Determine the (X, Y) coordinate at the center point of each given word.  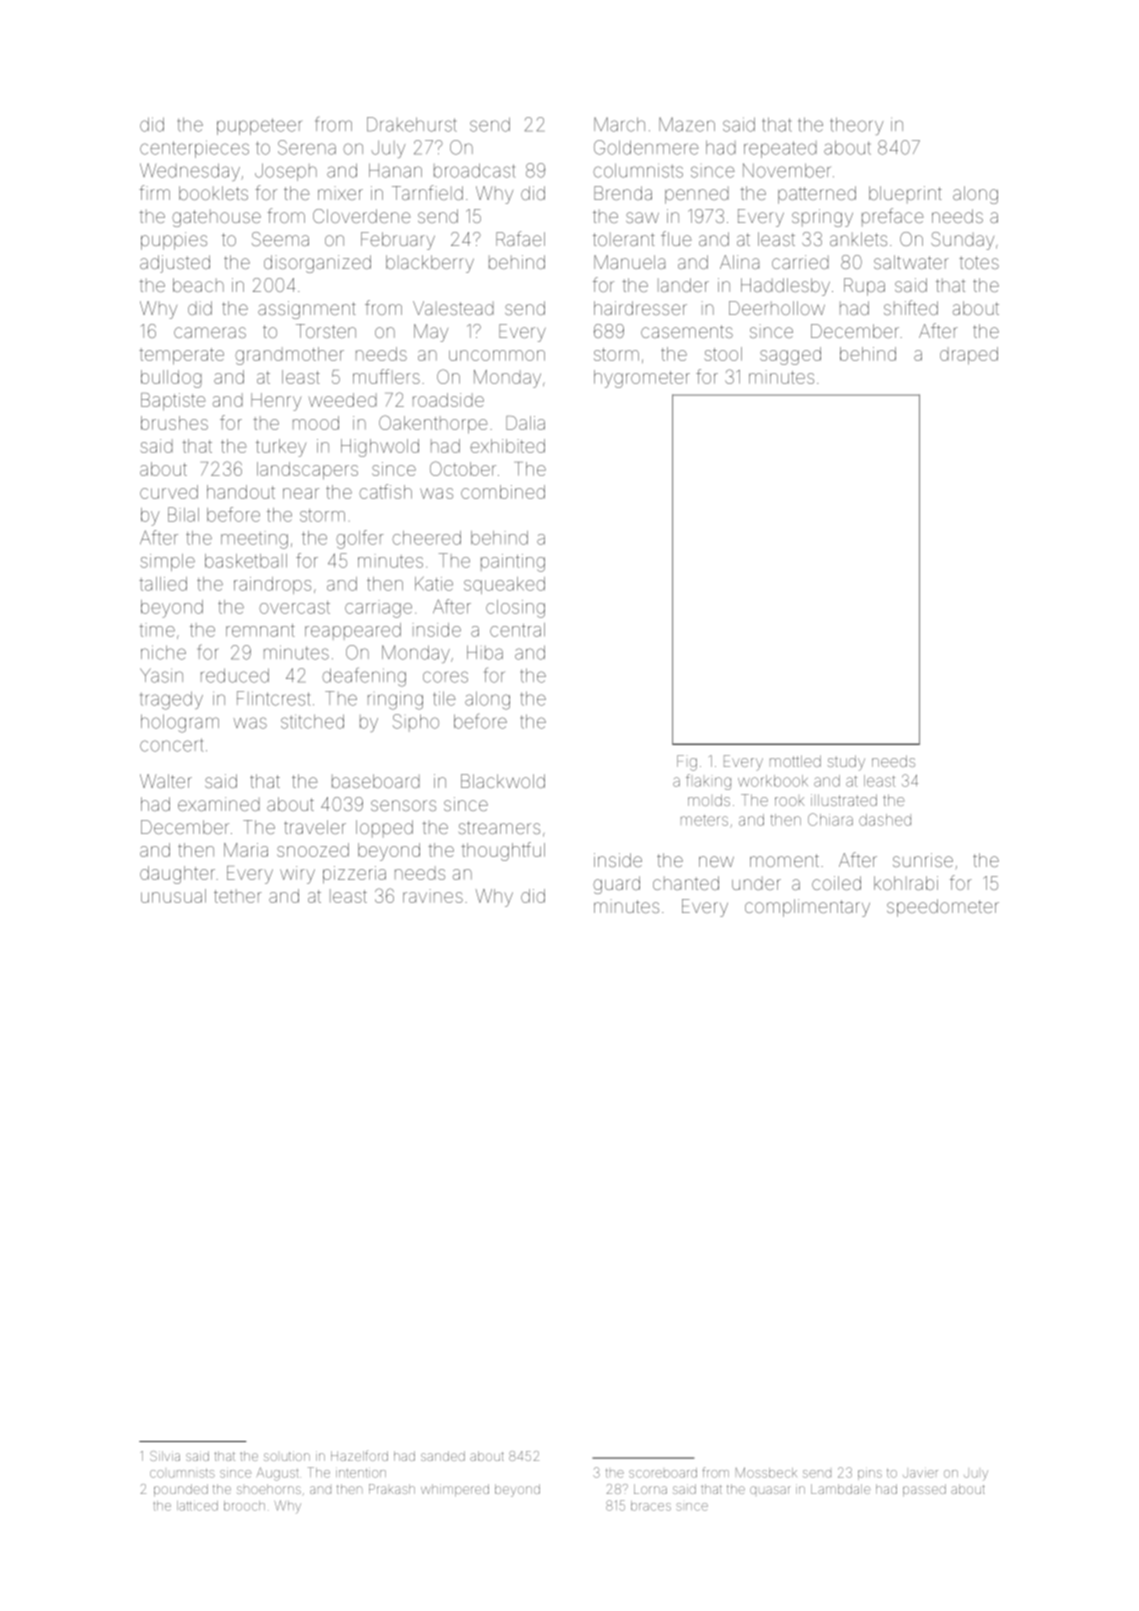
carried (800, 262)
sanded (443, 1456)
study (846, 763)
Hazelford (359, 1455)
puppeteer (259, 126)
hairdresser (640, 308)
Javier (920, 1474)
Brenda (623, 193)
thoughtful (503, 851)
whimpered (455, 1490)
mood (316, 423)
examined (219, 804)
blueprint (905, 195)
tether (238, 896)
